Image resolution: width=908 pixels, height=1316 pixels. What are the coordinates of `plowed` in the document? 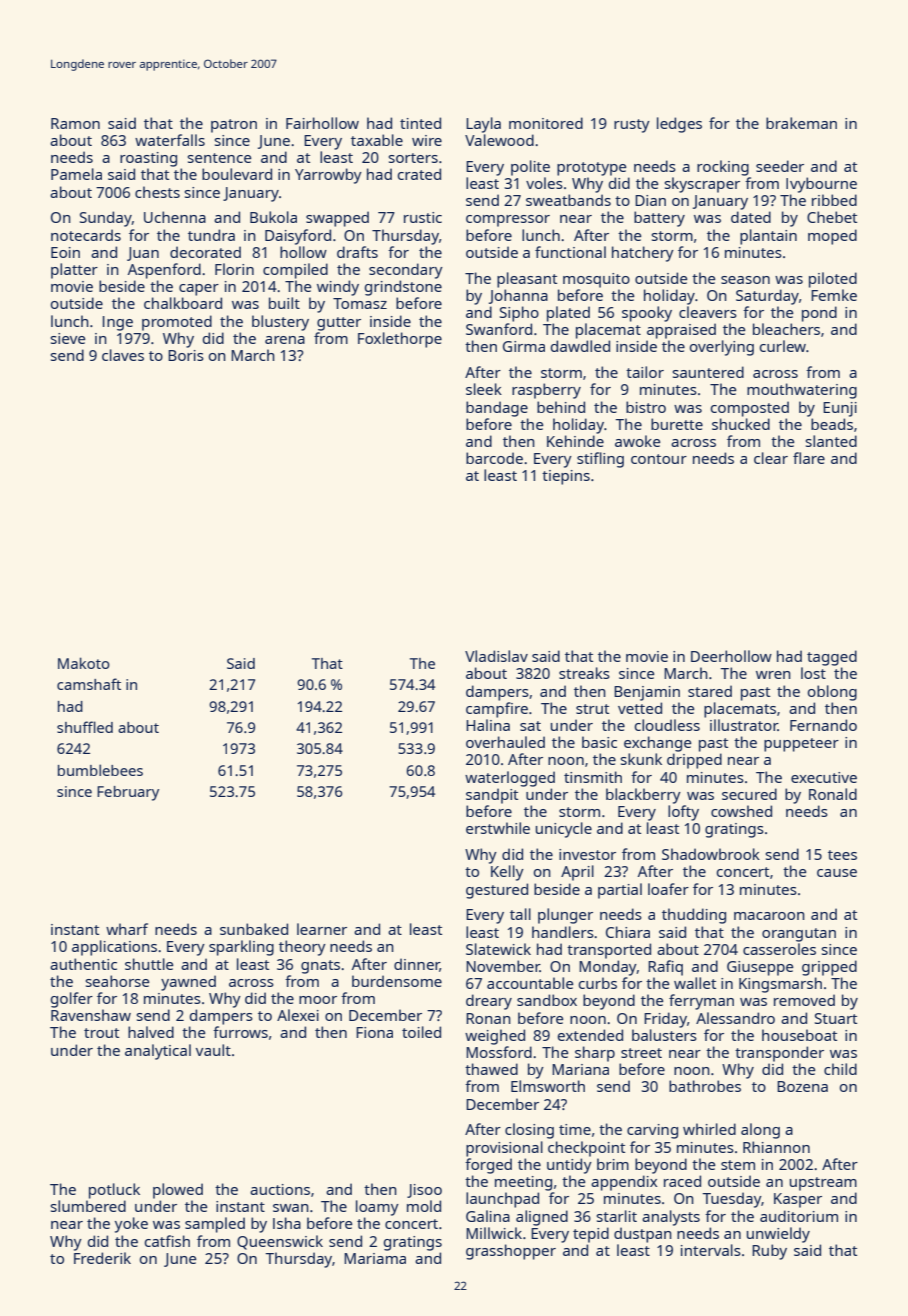 It's located at (178, 1191).
